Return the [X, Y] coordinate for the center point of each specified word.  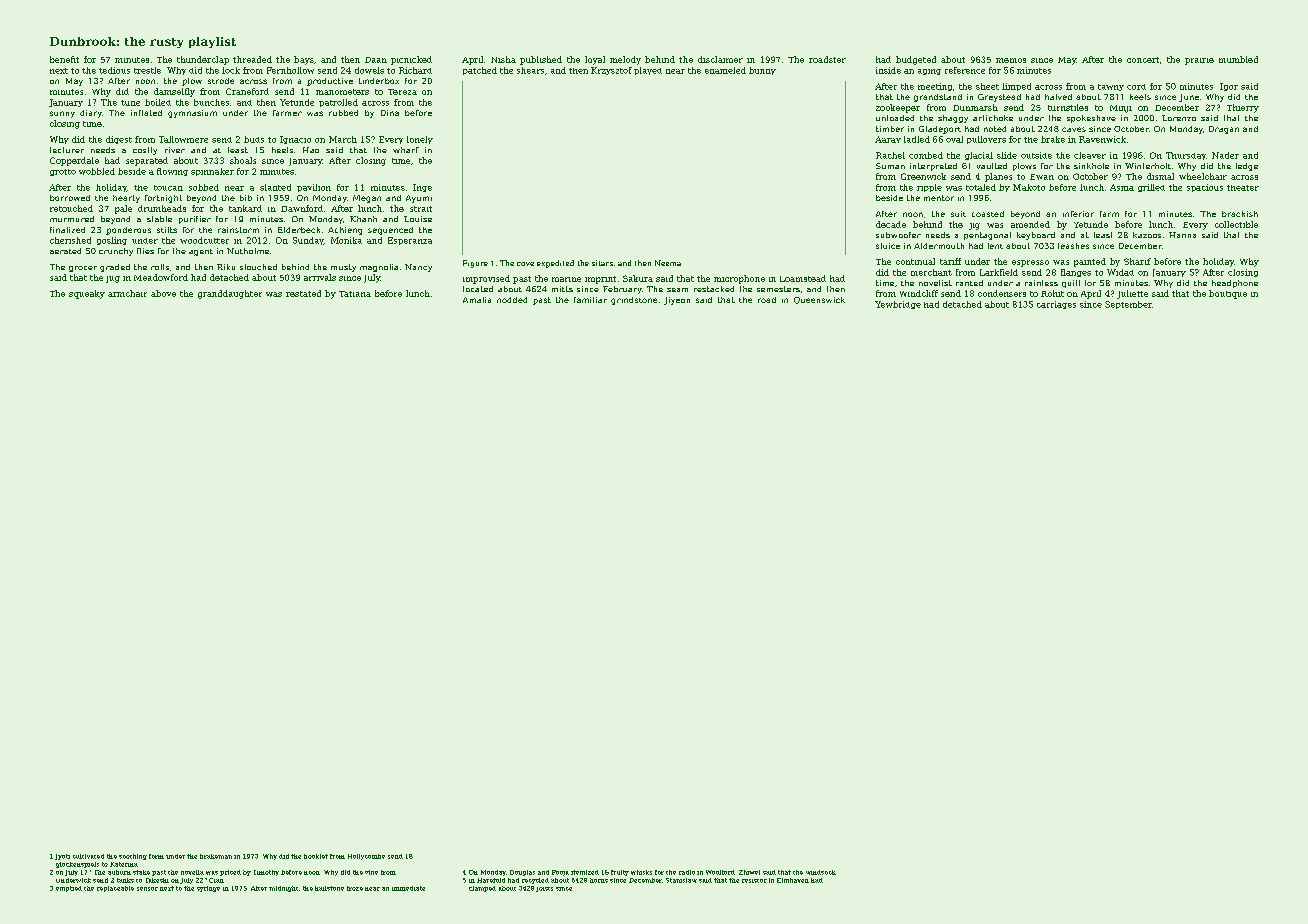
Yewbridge [898, 305]
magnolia [379, 268]
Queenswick [819, 300]
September [1128, 305]
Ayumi [419, 199]
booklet [316, 856]
